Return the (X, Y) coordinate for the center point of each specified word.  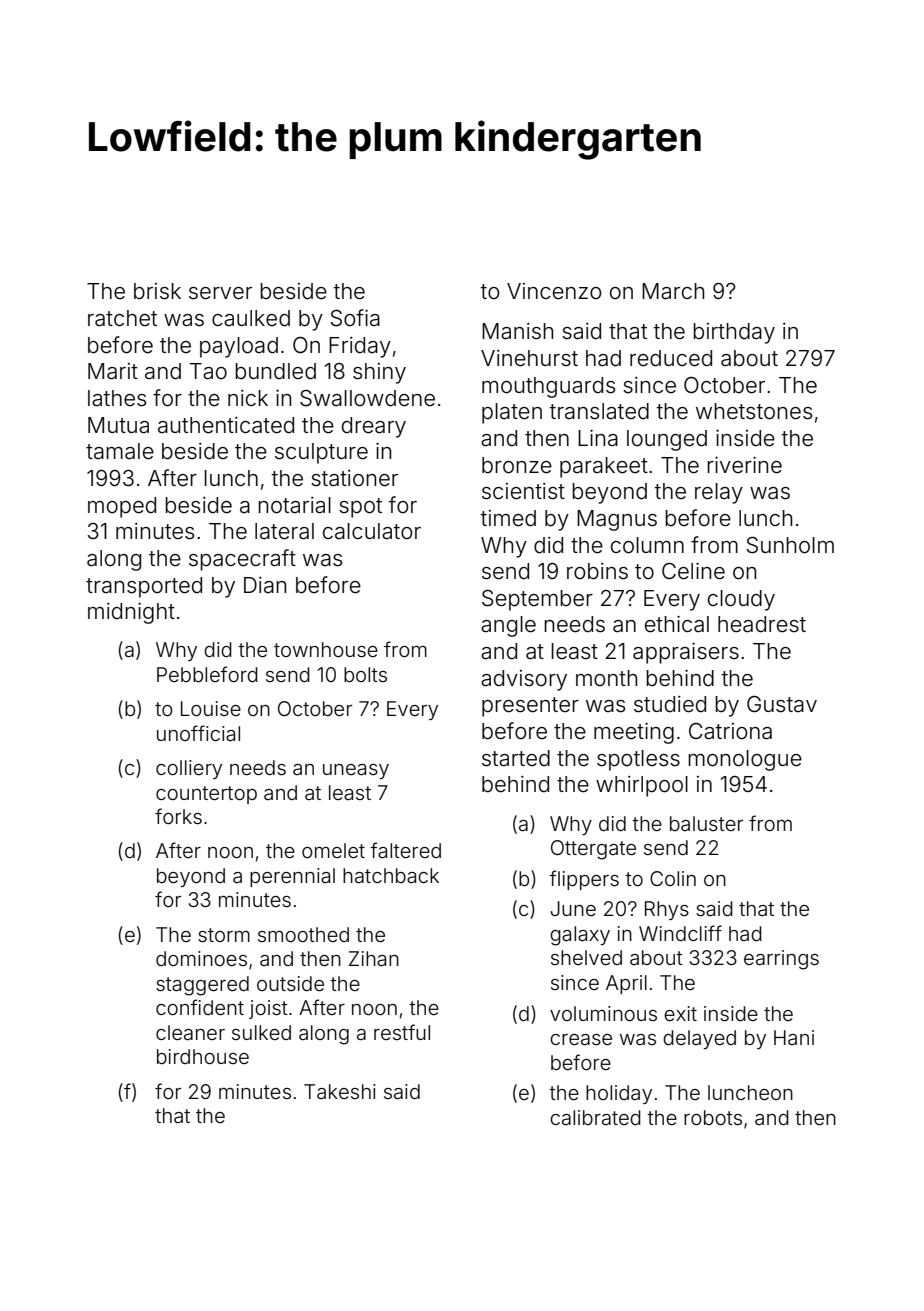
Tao (208, 371)
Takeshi (340, 1091)
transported (144, 587)
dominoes (201, 958)
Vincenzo (554, 291)
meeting (634, 733)
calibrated (595, 1117)
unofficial (198, 733)
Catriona (730, 731)
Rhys (667, 910)
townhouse (326, 649)
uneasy (356, 771)
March (673, 291)
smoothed (303, 934)
